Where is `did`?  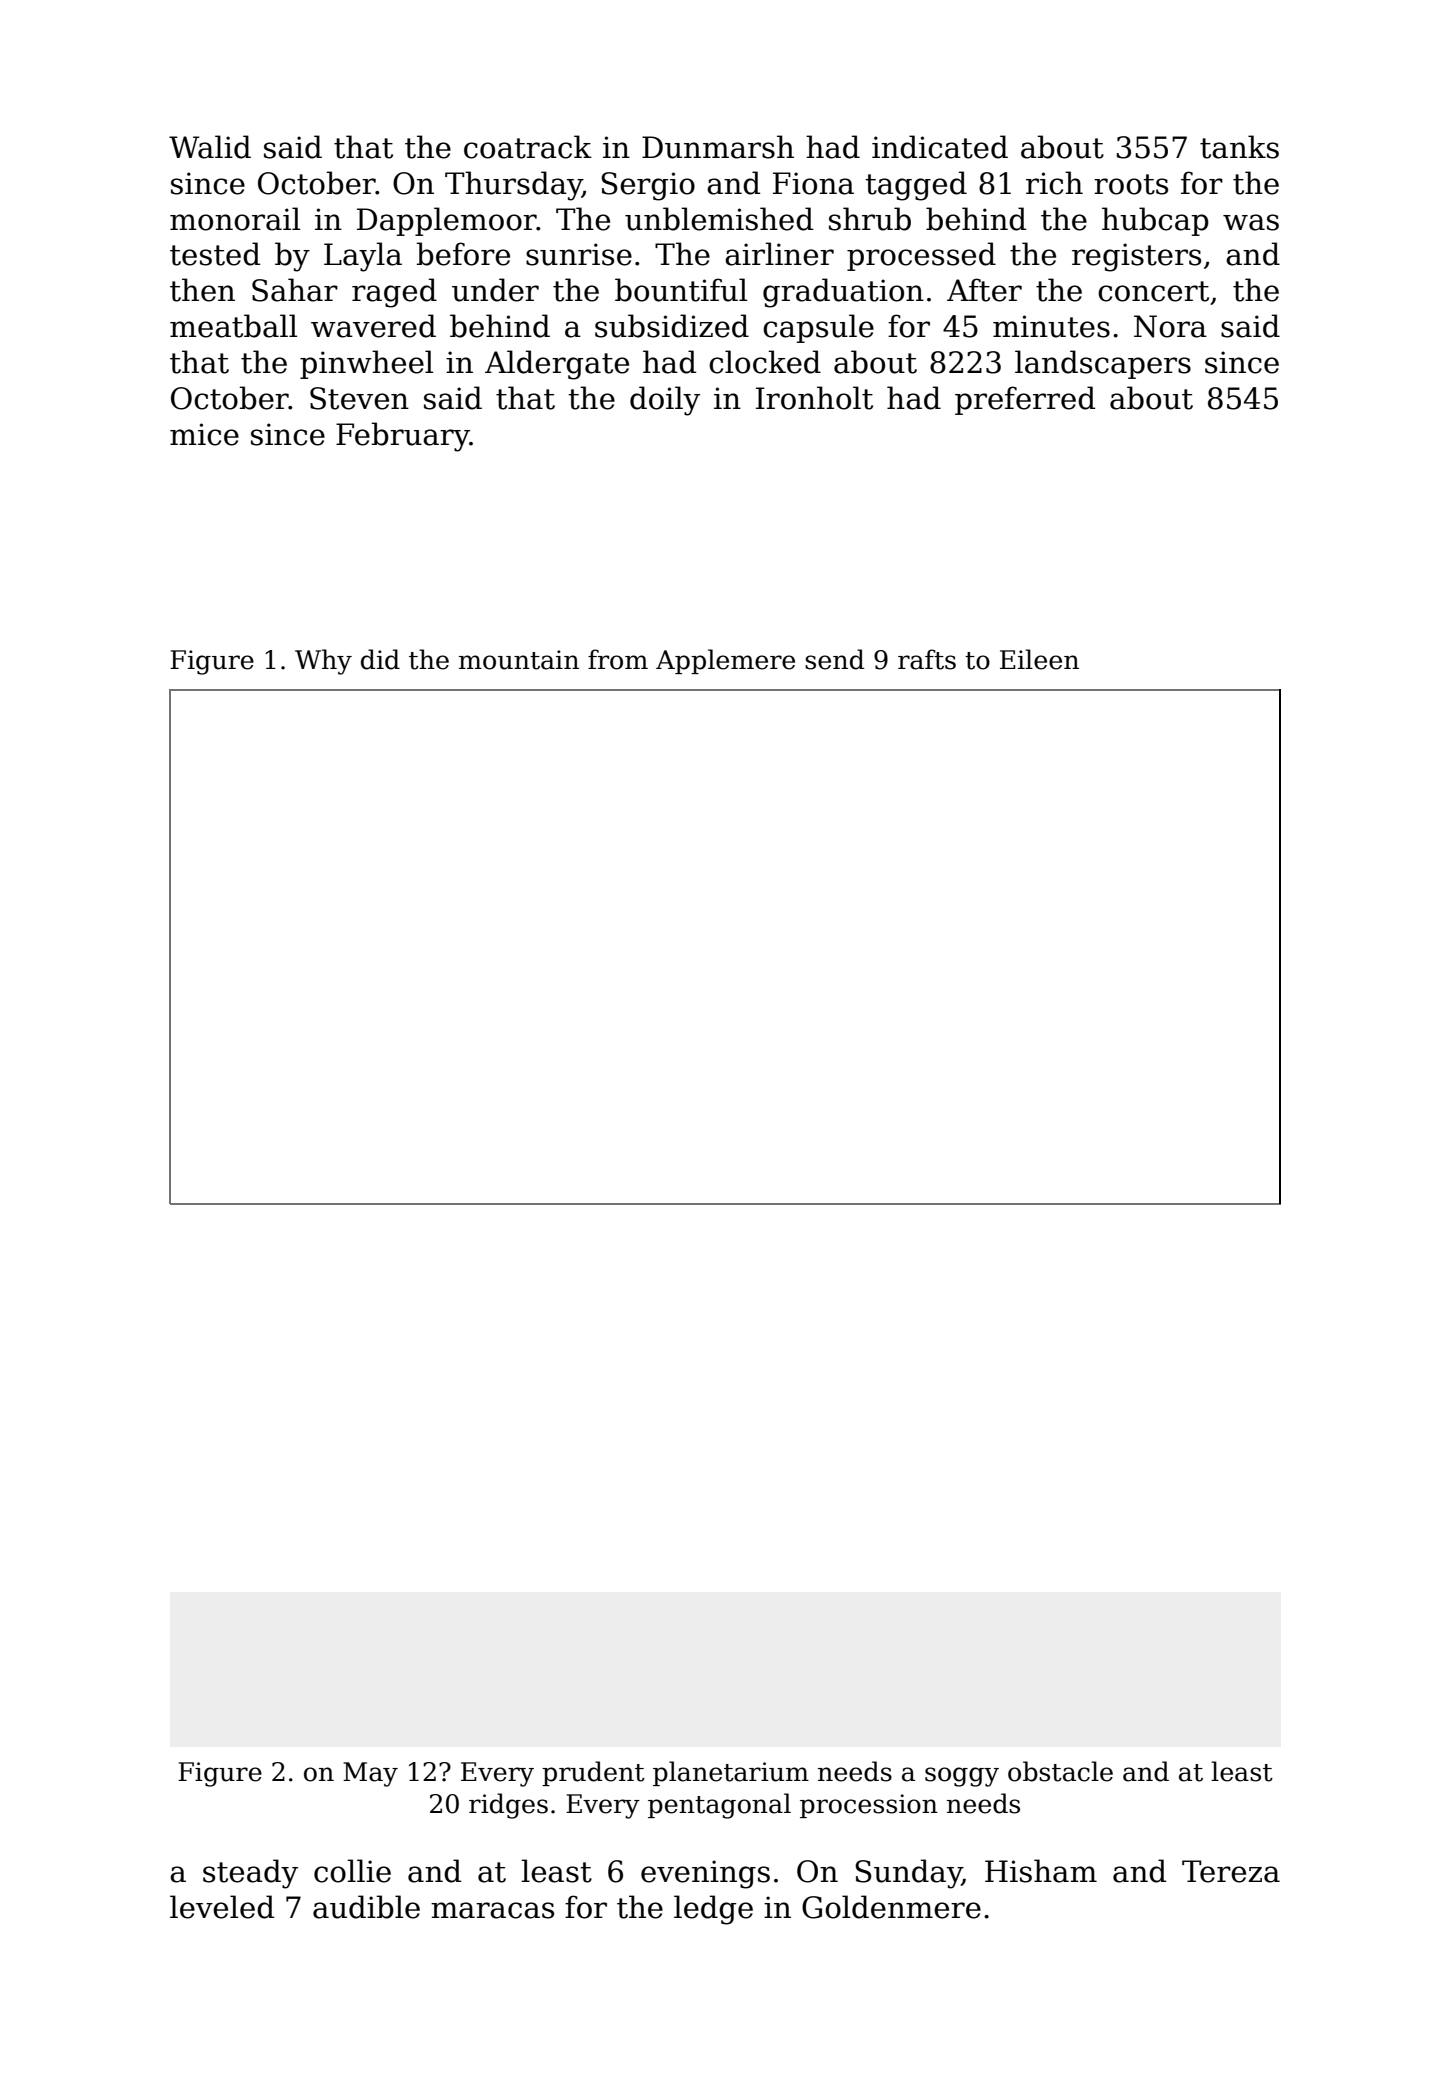
did is located at coordinates (380, 659).
